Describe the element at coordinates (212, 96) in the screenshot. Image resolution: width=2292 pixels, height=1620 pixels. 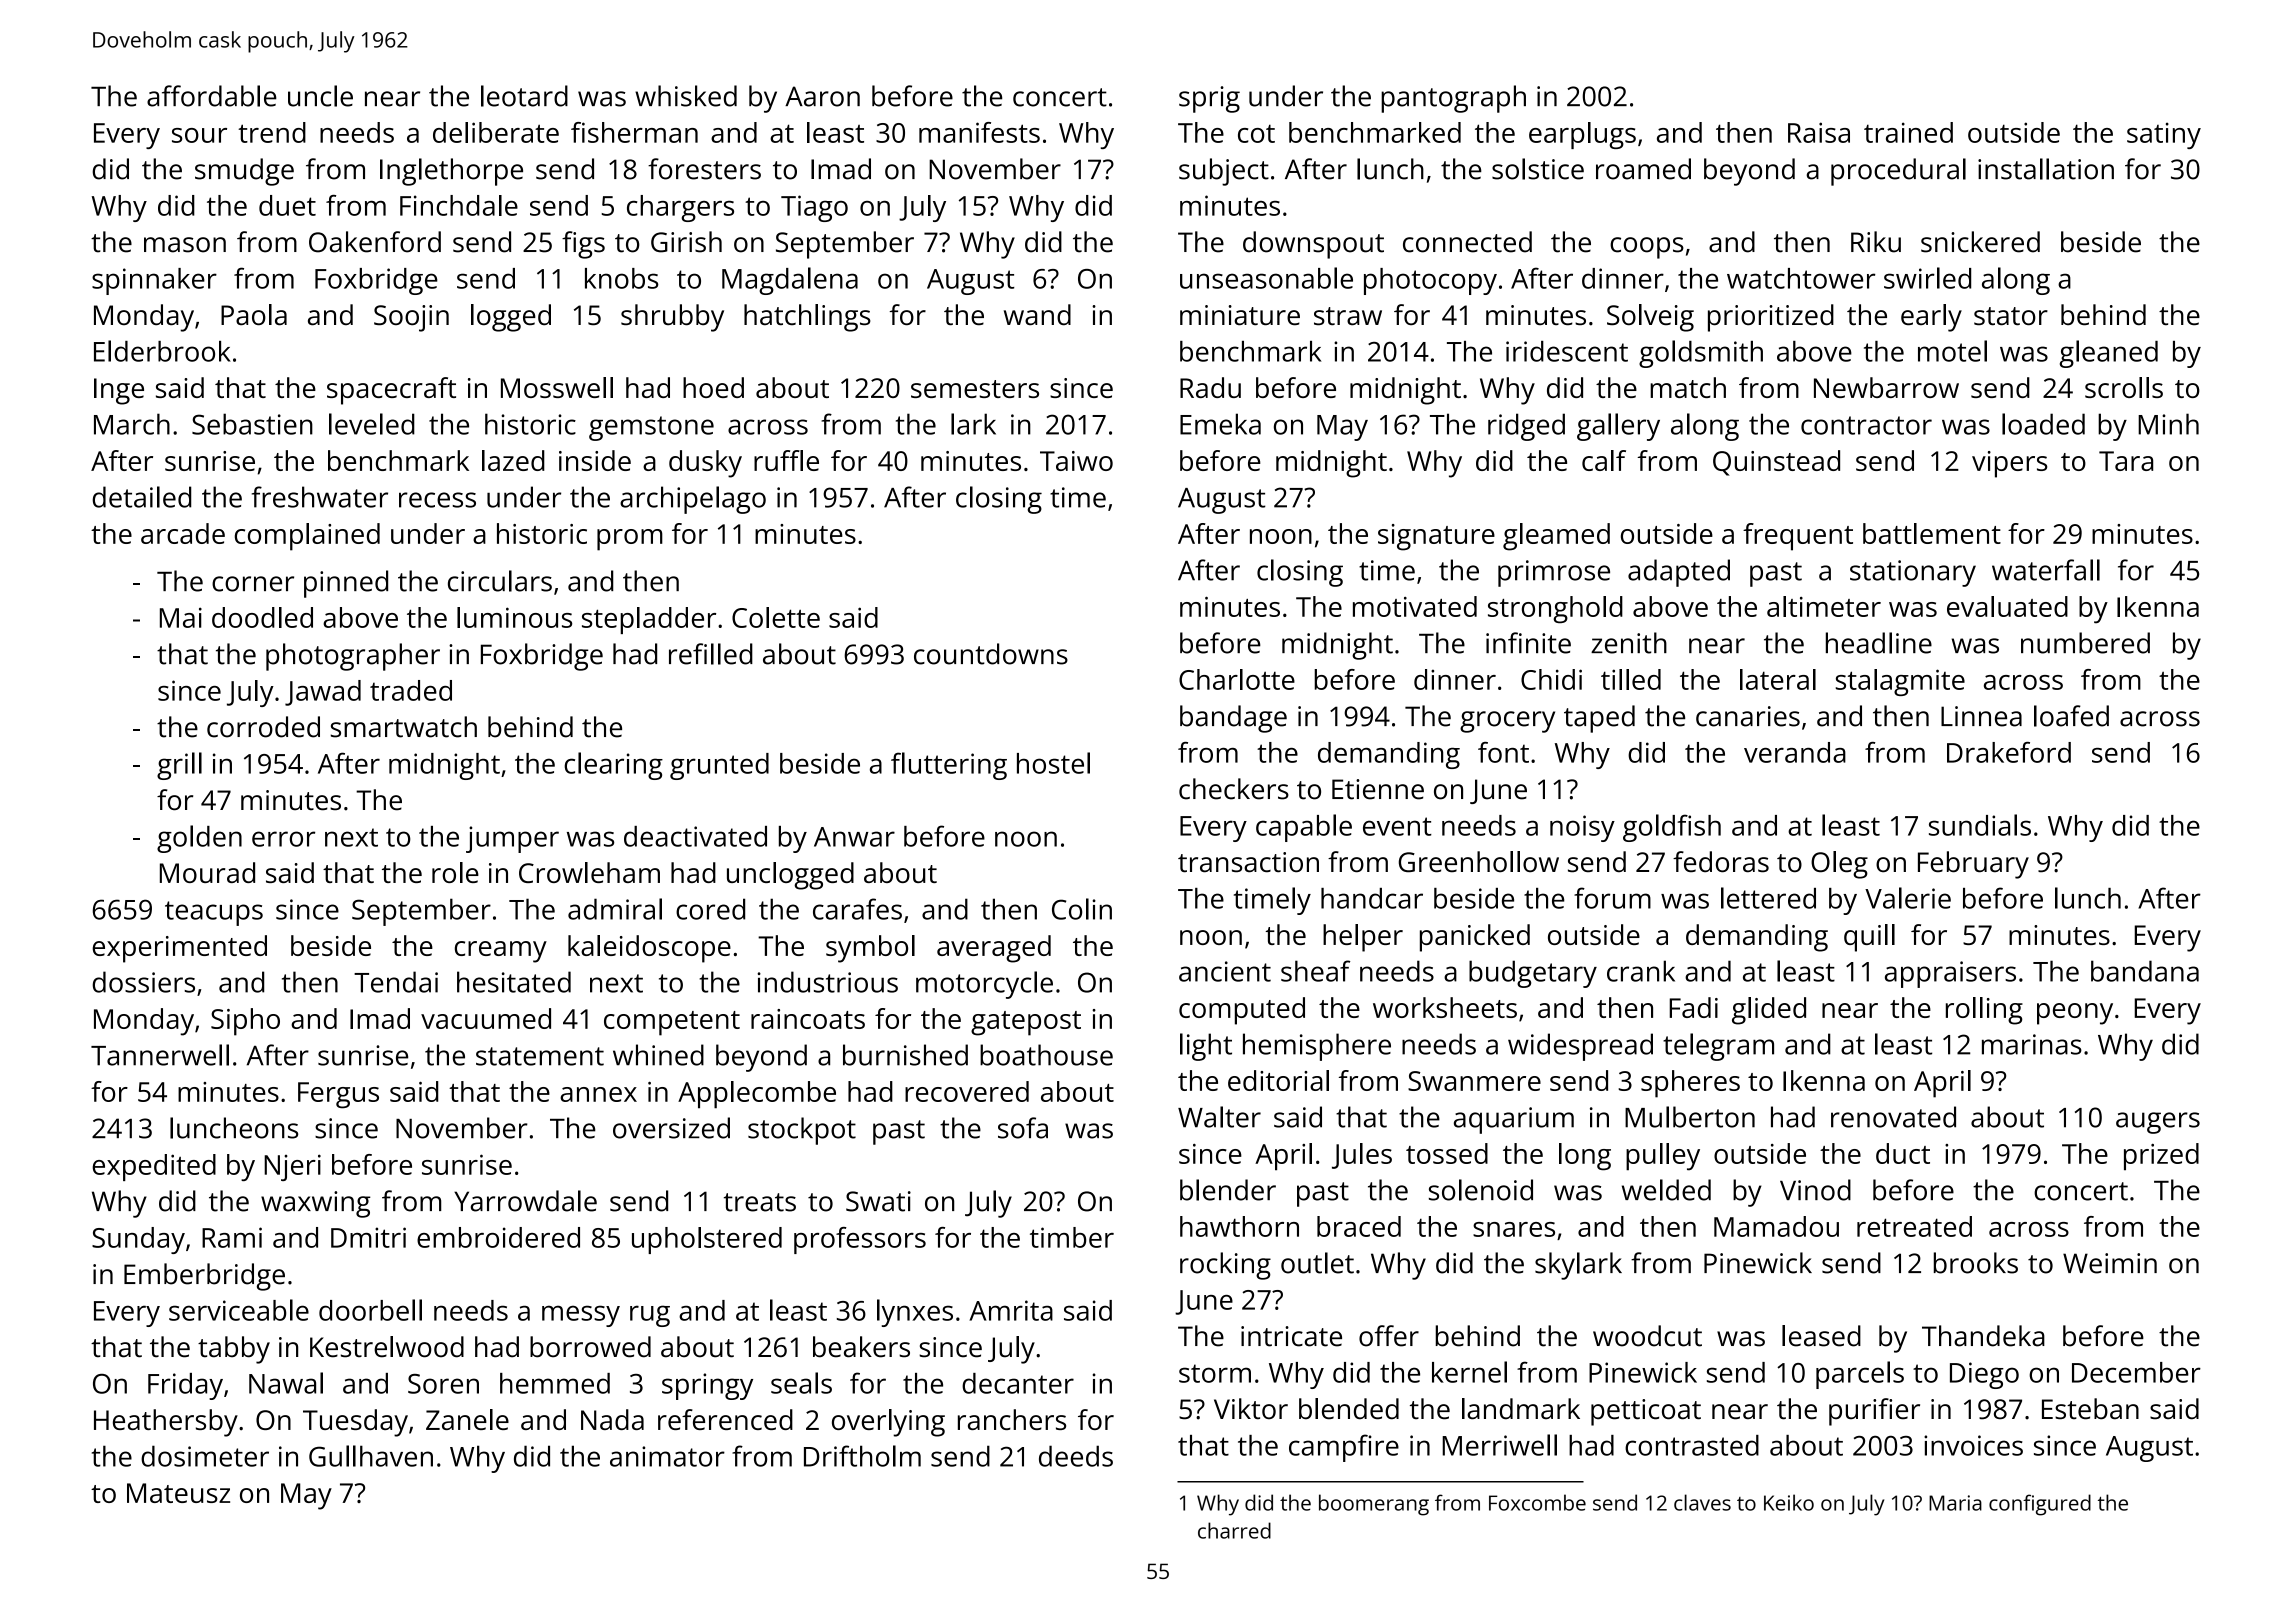
I see `affordable` at that location.
